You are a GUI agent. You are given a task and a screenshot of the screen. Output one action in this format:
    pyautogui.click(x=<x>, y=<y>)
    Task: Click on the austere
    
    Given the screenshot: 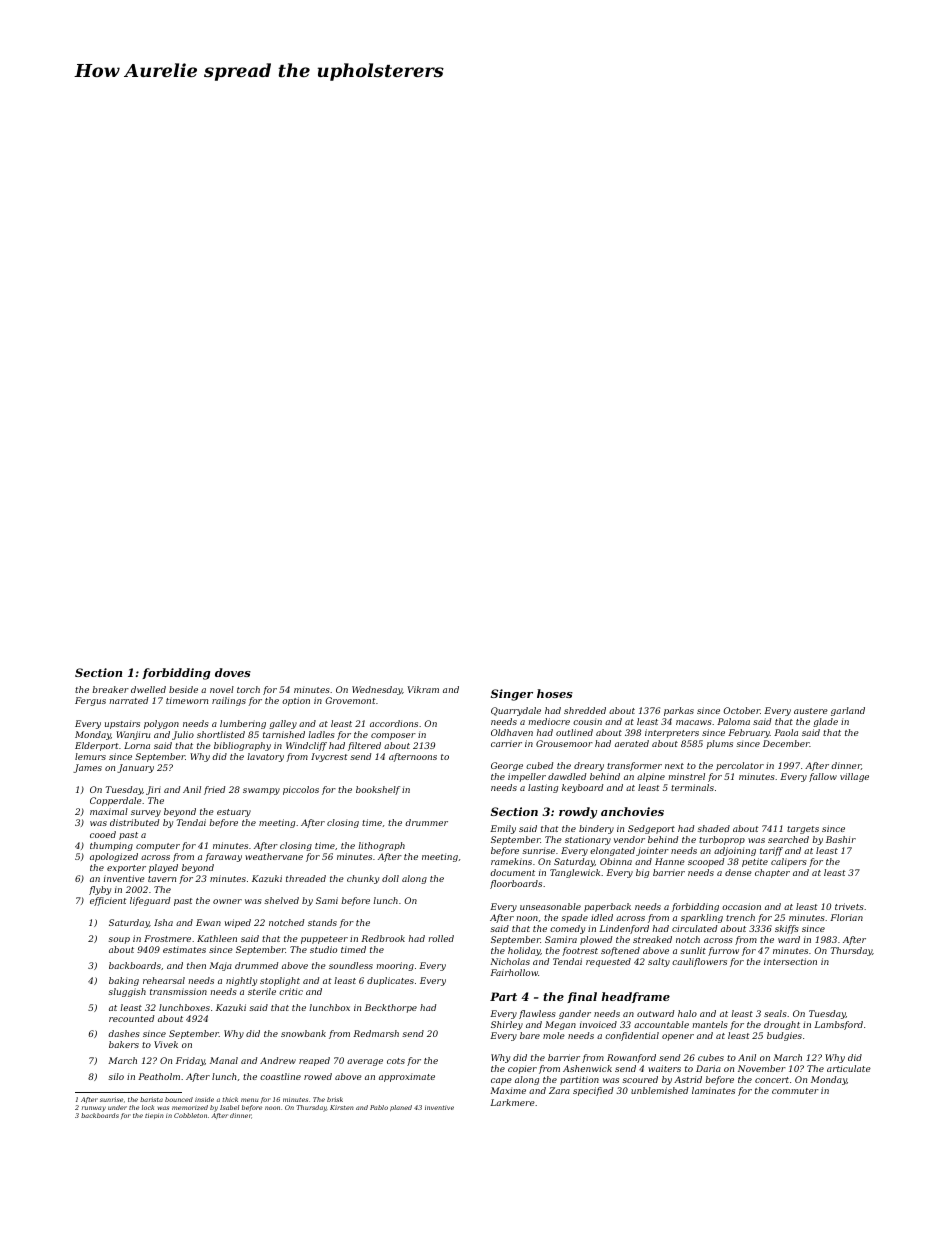 What is the action you would take?
    pyautogui.click(x=811, y=711)
